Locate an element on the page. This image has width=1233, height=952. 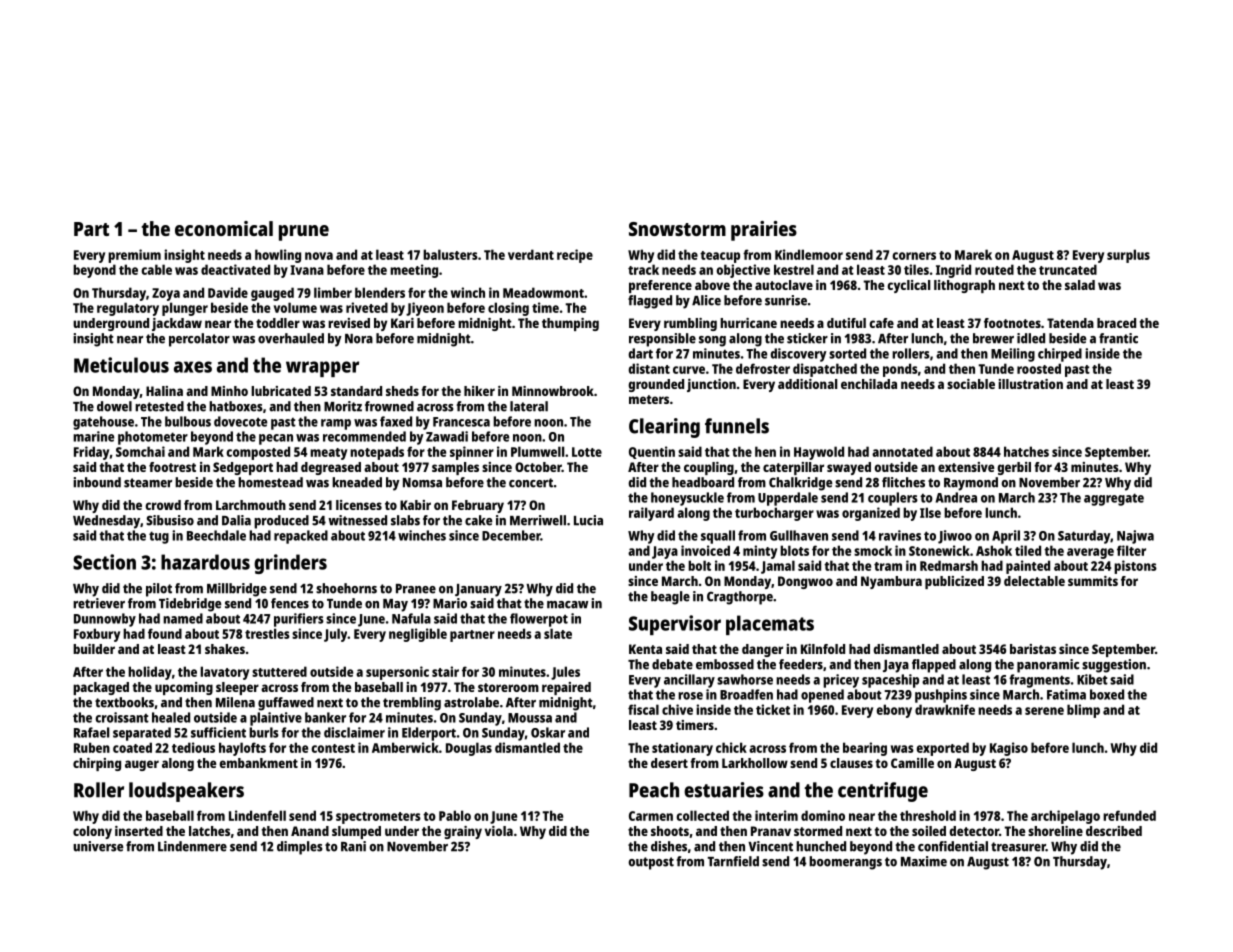
economical is located at coordinates (224, 228).
